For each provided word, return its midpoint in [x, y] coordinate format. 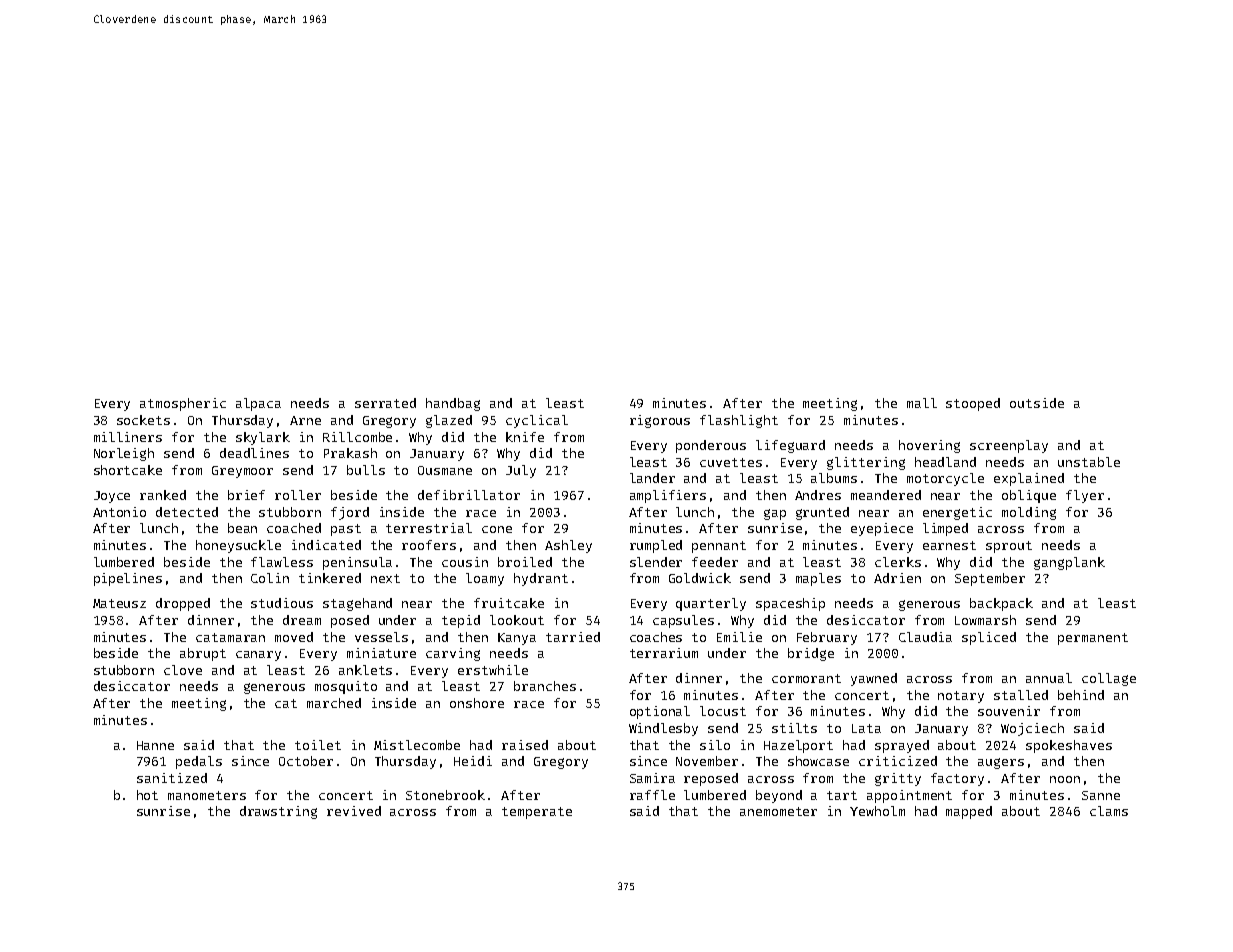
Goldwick [700, 578]
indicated [326, 545]
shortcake [128, 470]
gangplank [1069, 563]
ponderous [711, 446]
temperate [537, 813]
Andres [818, 495]
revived [354, 811]
